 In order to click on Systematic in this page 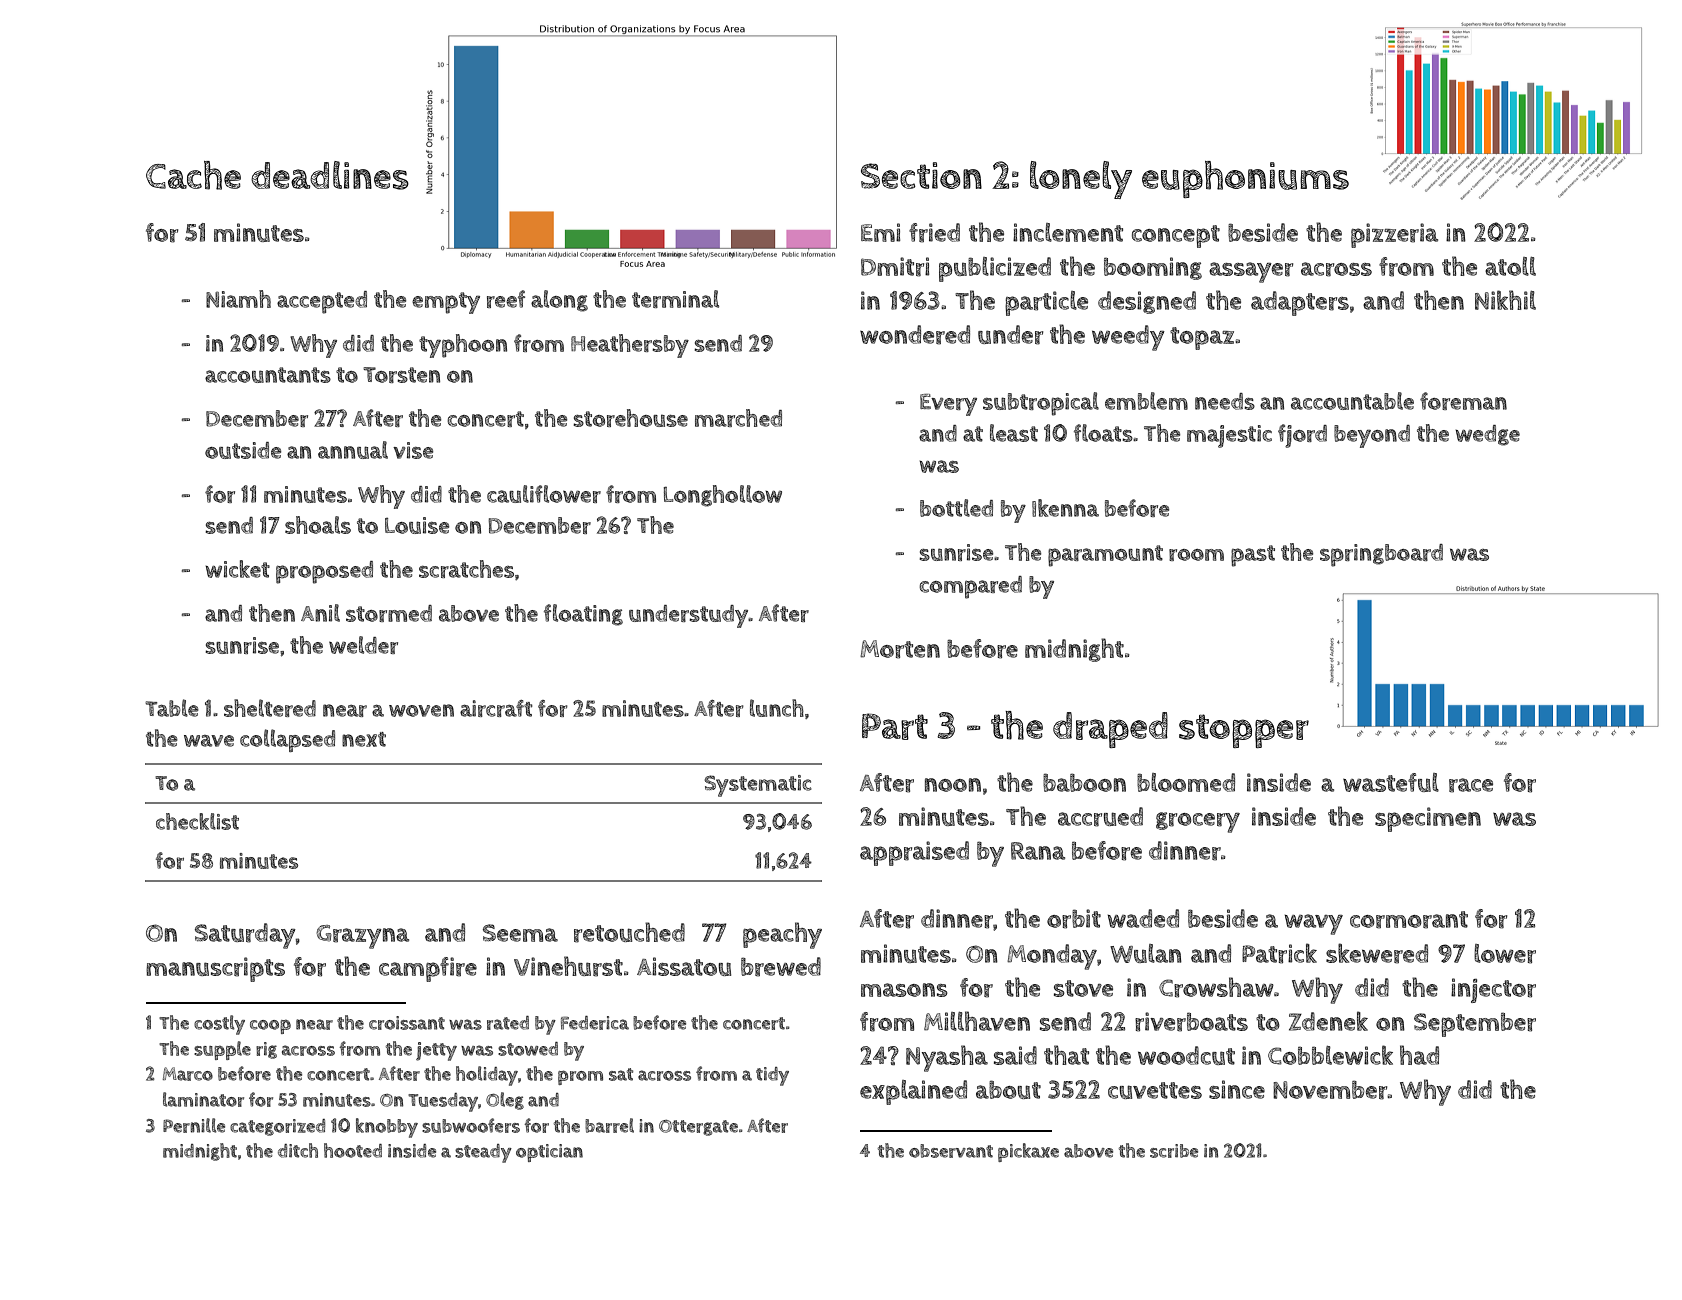, I will do `click(758, 786)`.
